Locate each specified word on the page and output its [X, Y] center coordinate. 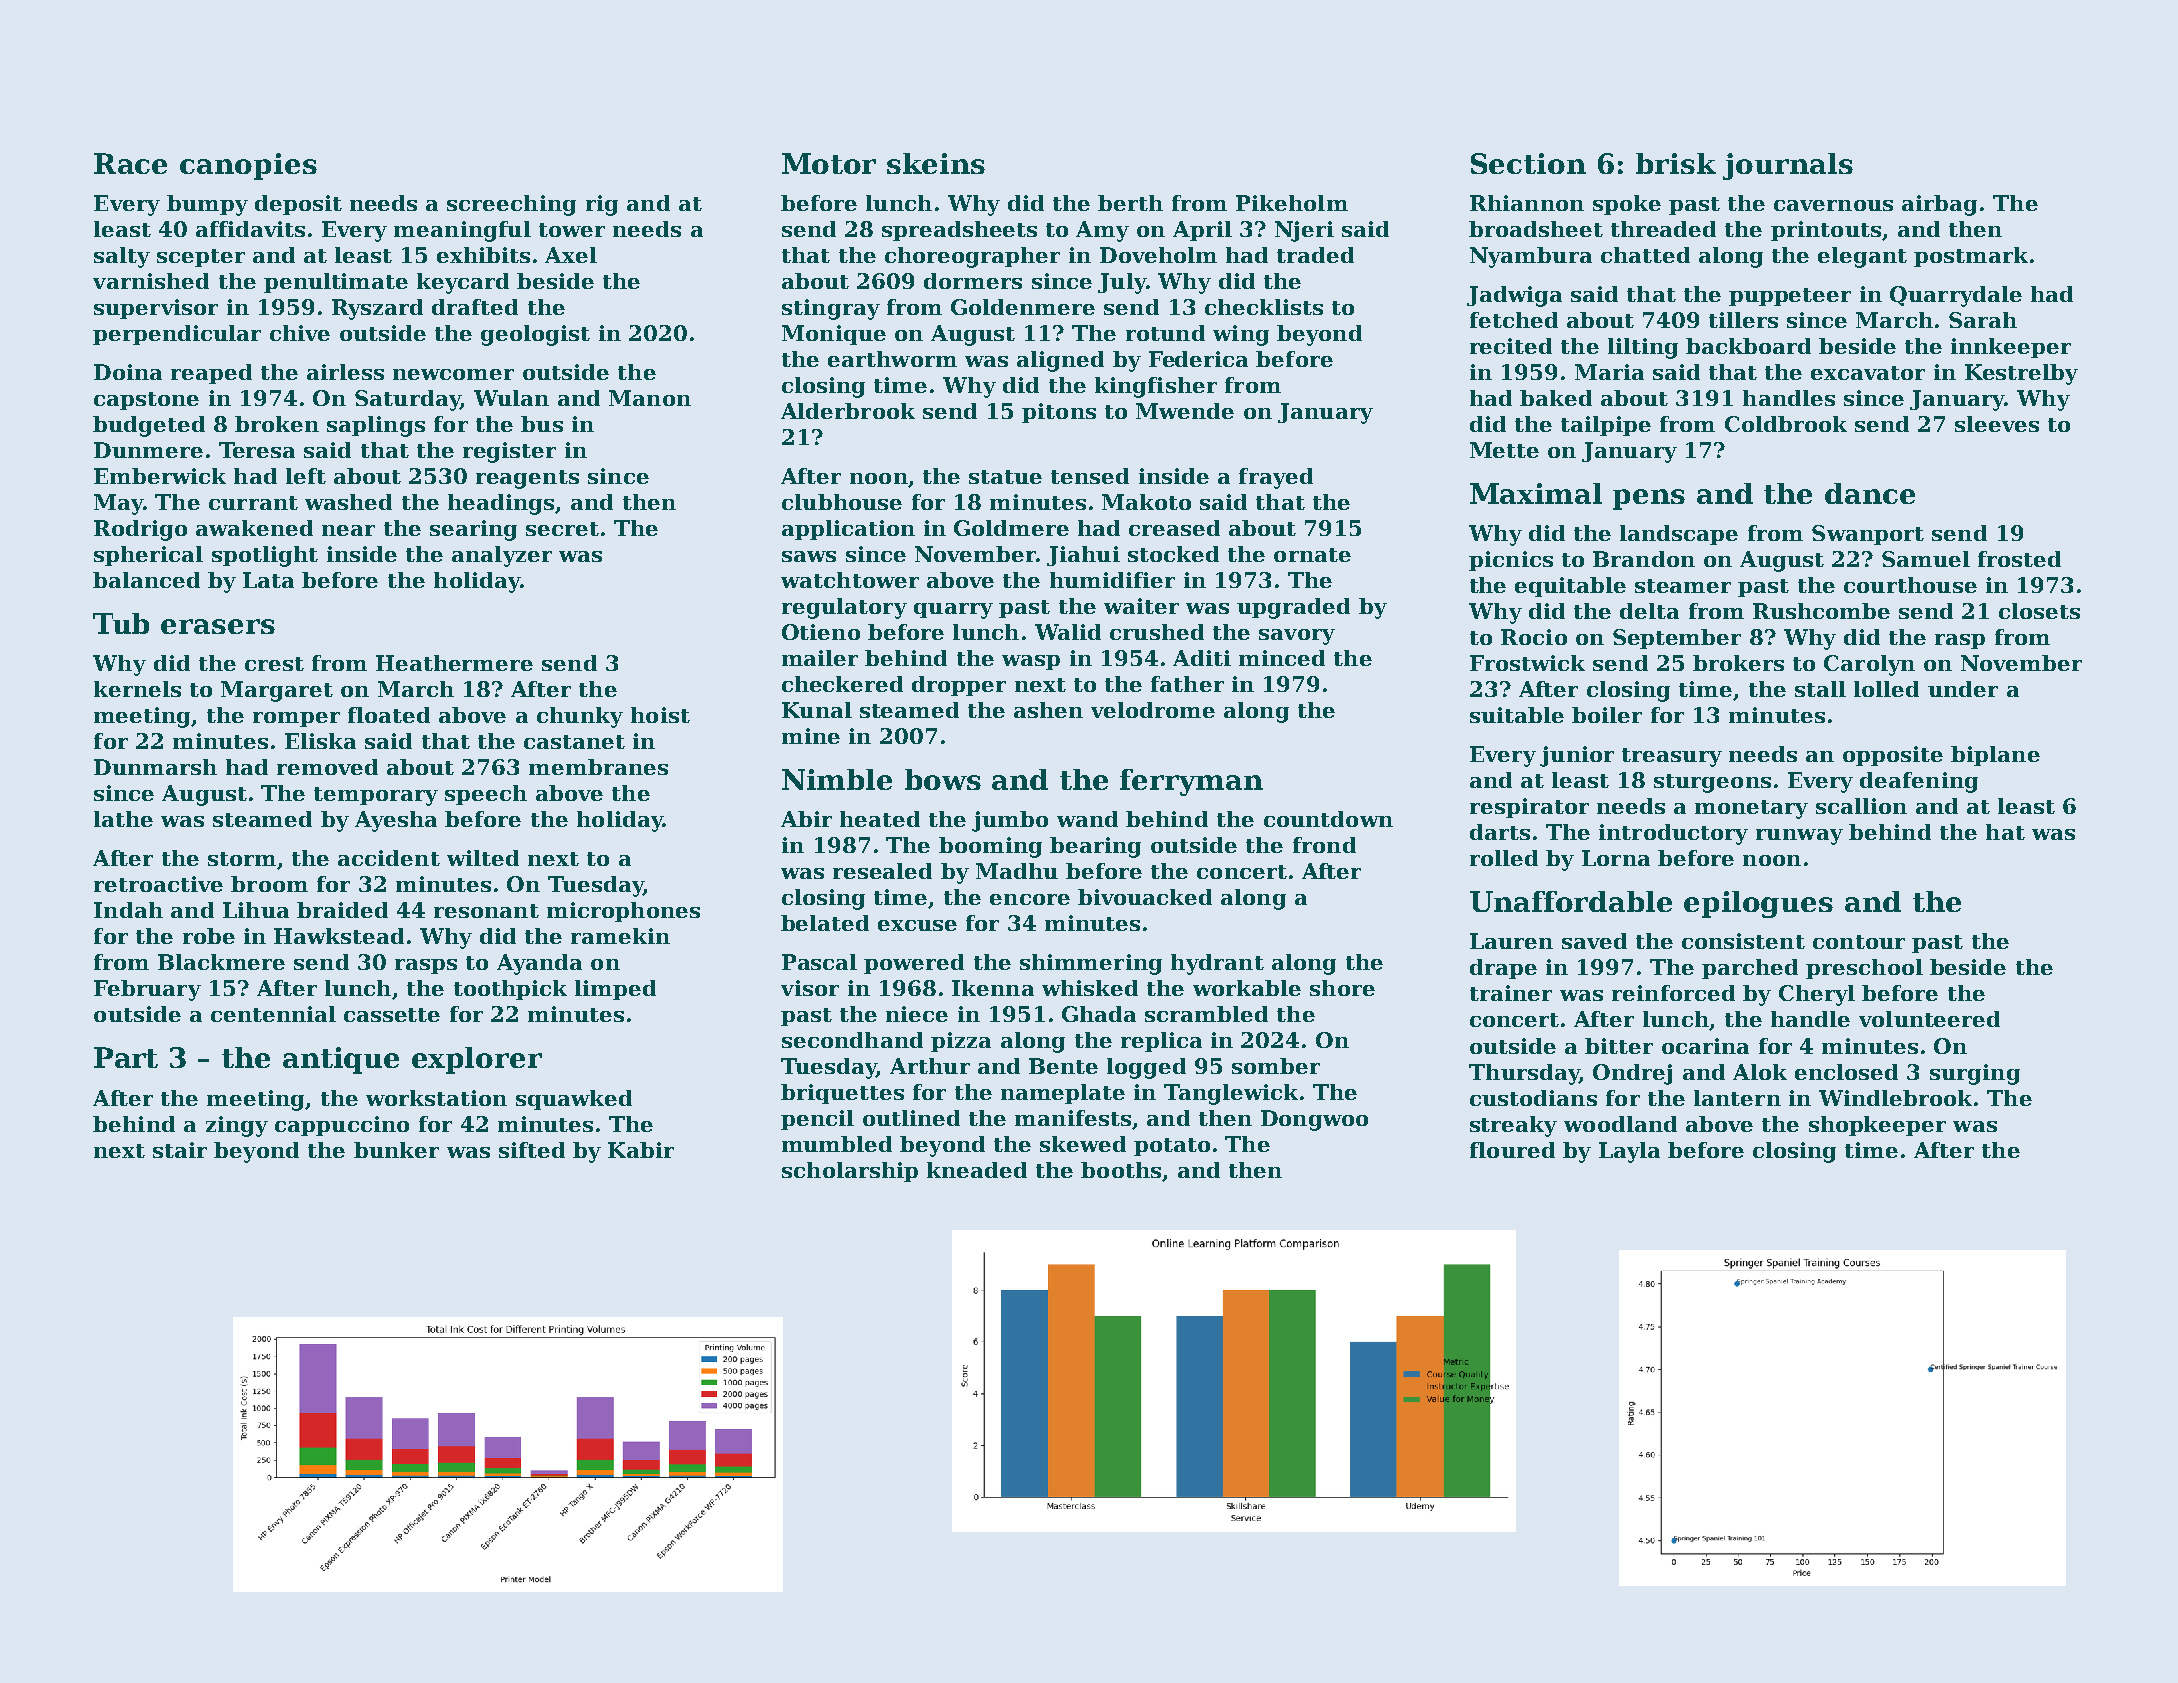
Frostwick [1527, 663]
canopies [248, 166]
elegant [1862, 257]
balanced [146, 580]
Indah [128, 910]
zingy [237, 1126]
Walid [1068, 632]
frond [1324, 845]
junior [1577, 756]
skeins [936, 163]
